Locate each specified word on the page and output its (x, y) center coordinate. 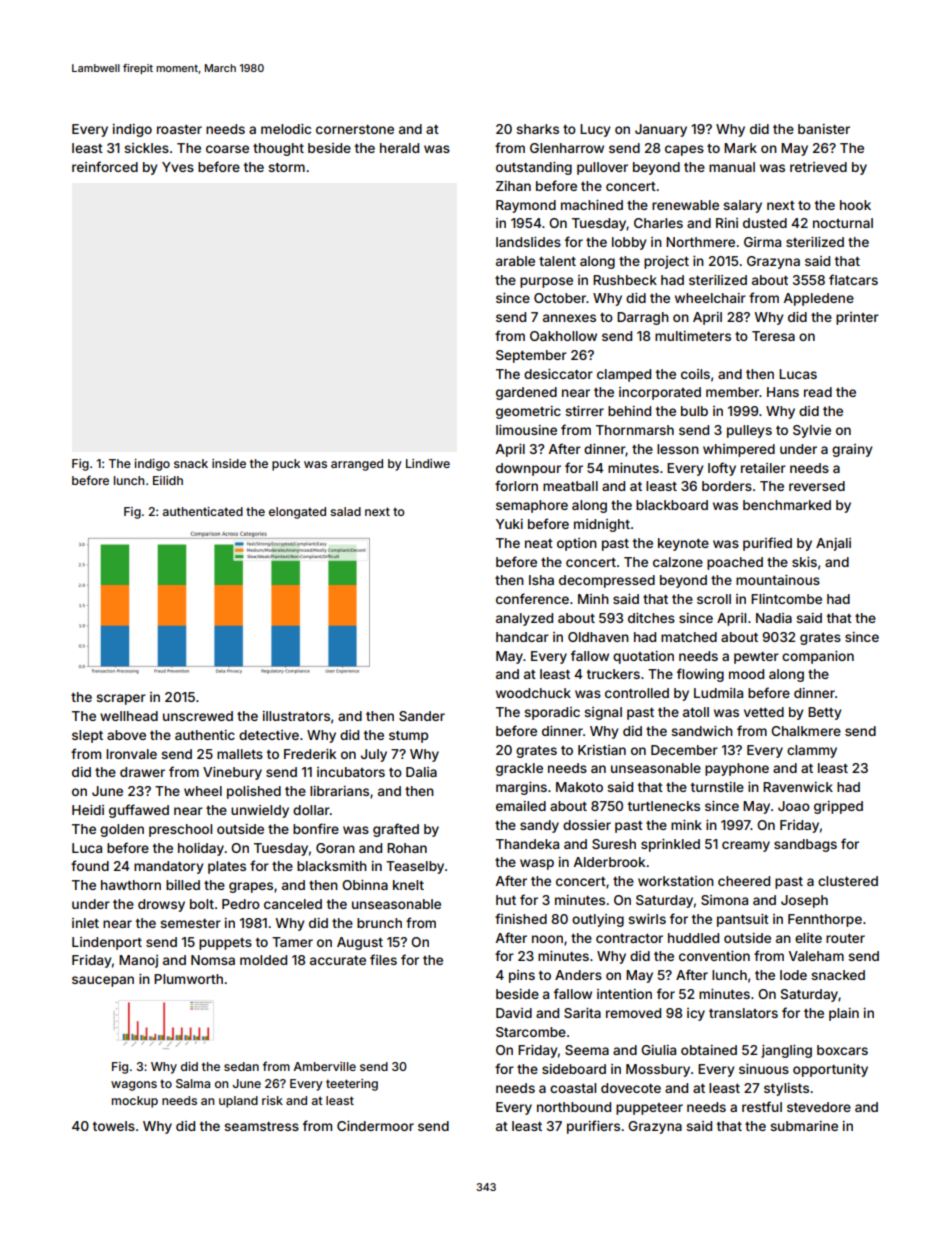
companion (818, 657)
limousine (526, 430)
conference (532, 598)
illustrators (296, 716)
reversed (817, 486)
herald (399, 148)
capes (684, 150)
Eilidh (168, 480)
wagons (134, 1086)
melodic (286, 129)
